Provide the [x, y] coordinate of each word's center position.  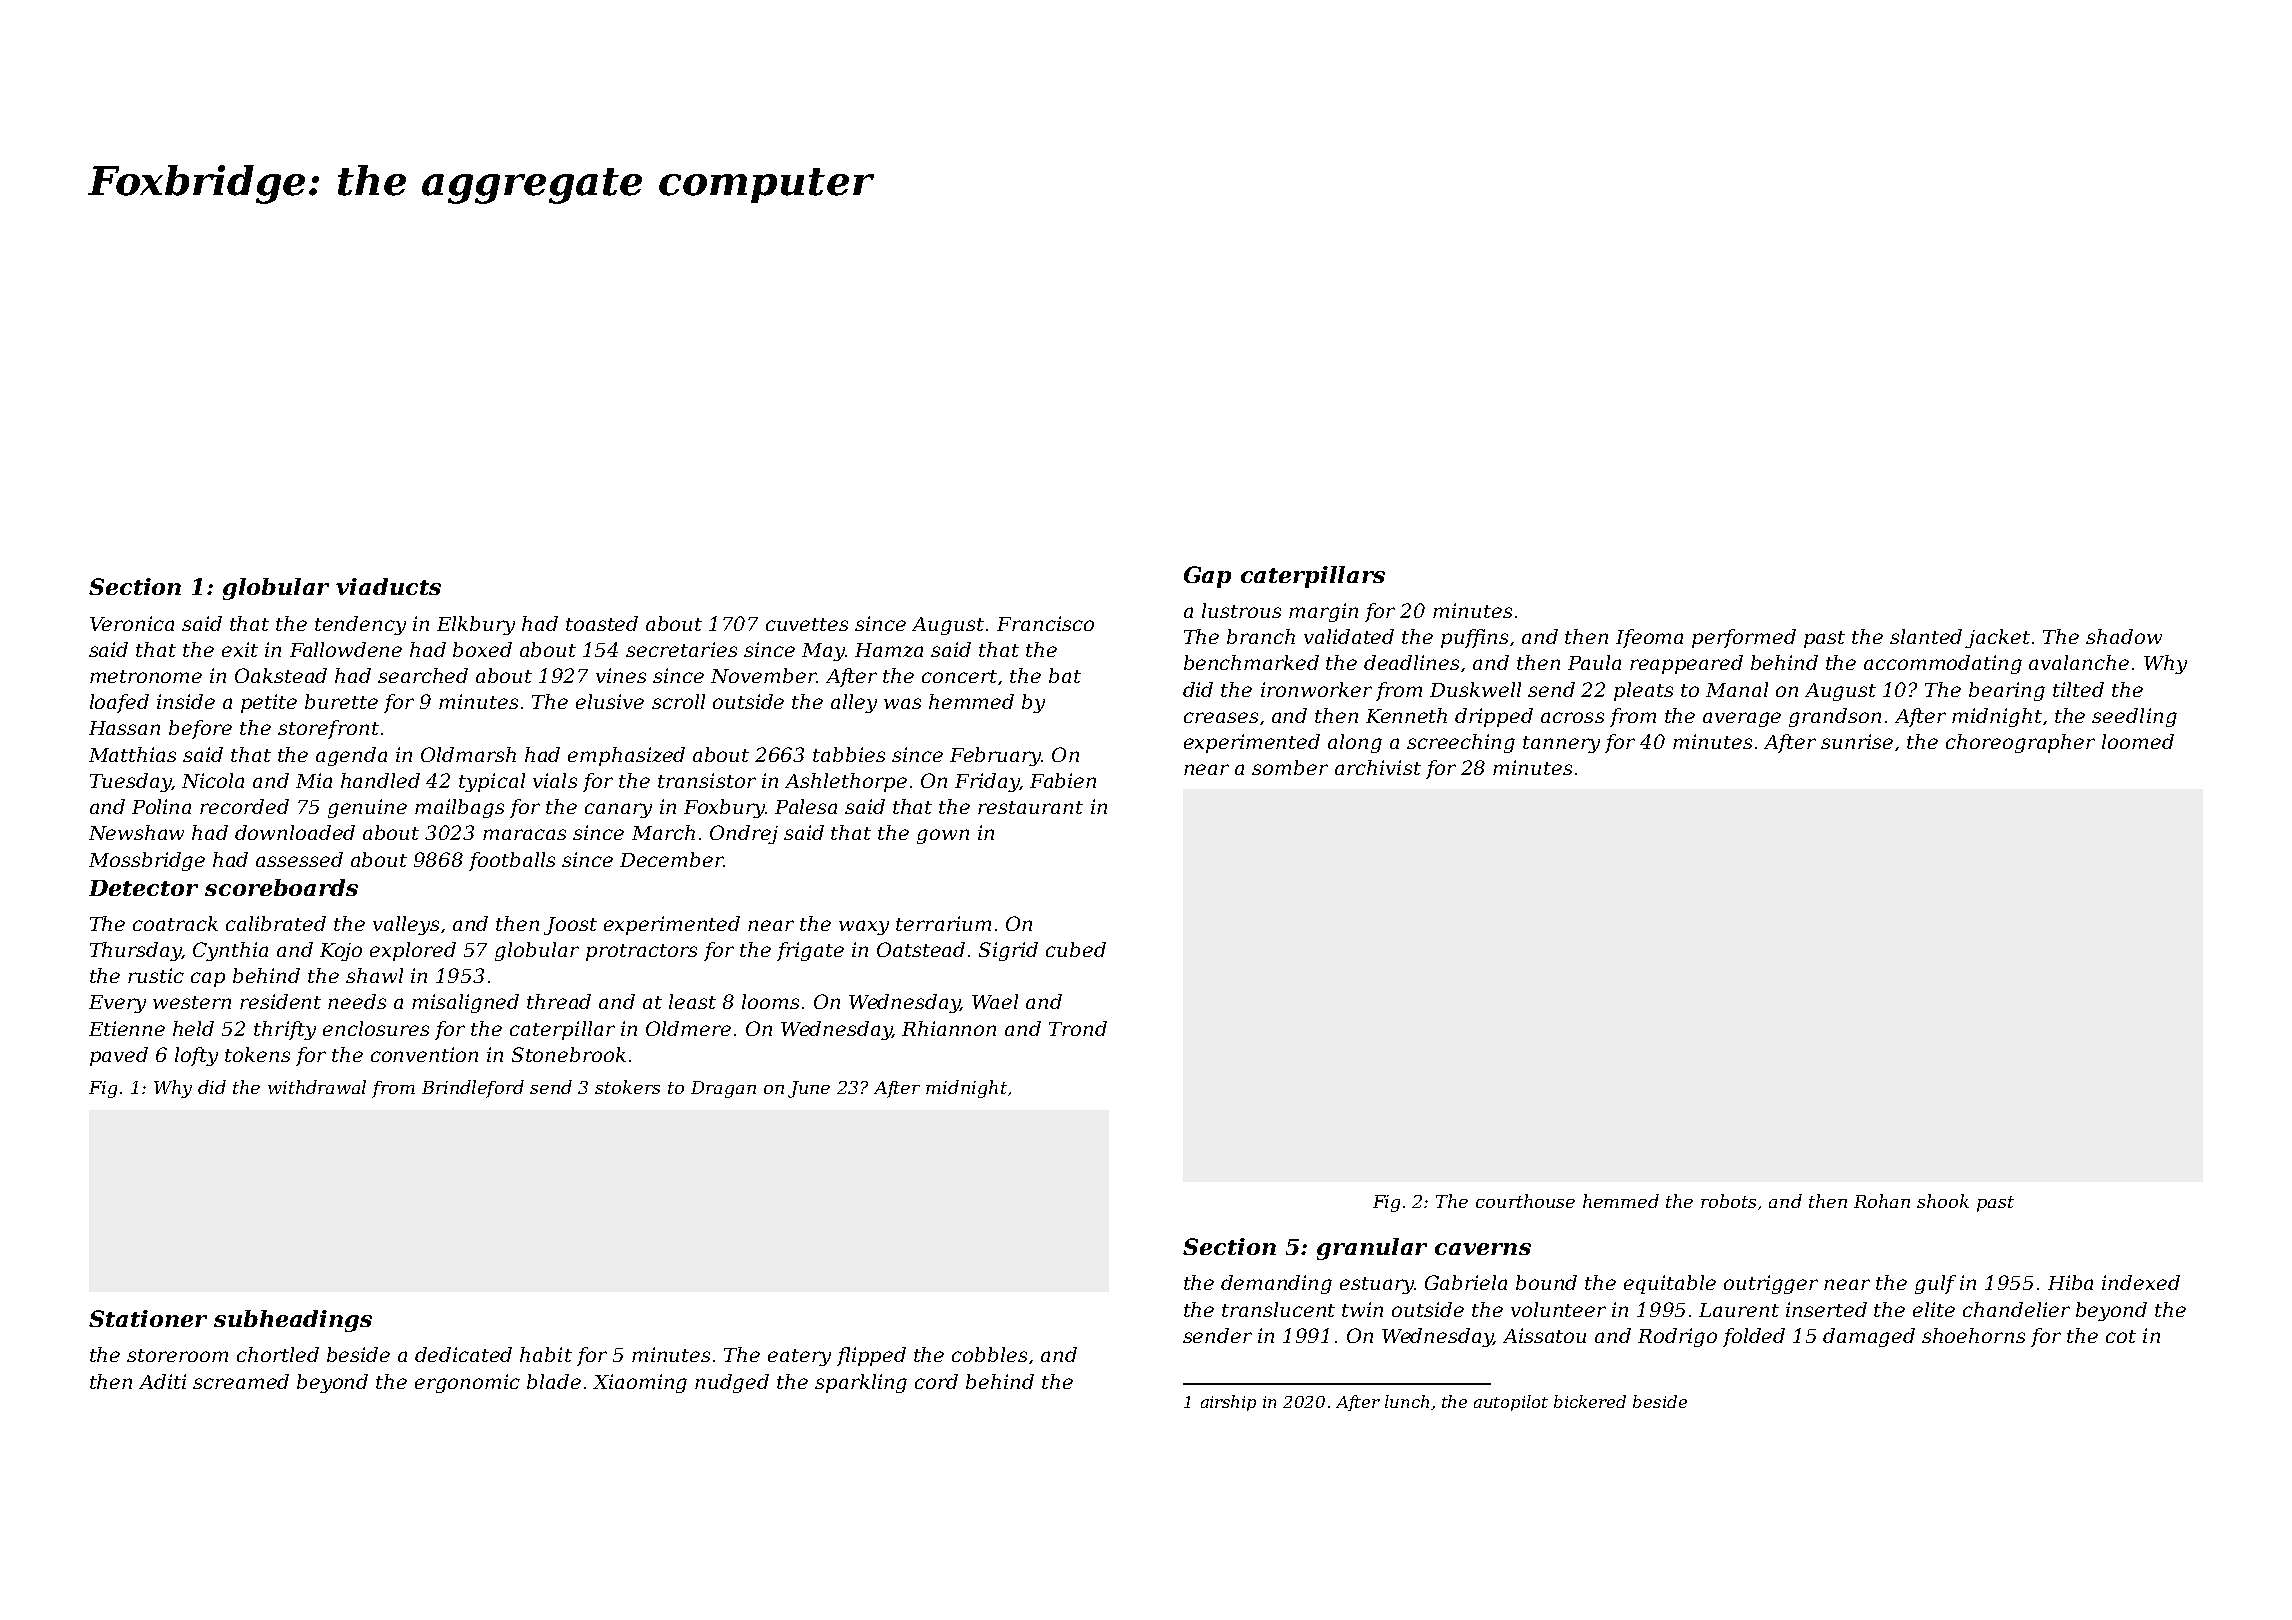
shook [1943, 1201]
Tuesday [130, 782]
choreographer [2020, 743]
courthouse [1525, 1201]
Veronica [132, 623]
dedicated [463, 1354]
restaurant [1030, 807]
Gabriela [1466, 1282]
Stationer [148, 1318]
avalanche [2079, 662]
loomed [2138, 741]
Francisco [1045, 623]
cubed [1076, 949]
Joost [570, 926]
